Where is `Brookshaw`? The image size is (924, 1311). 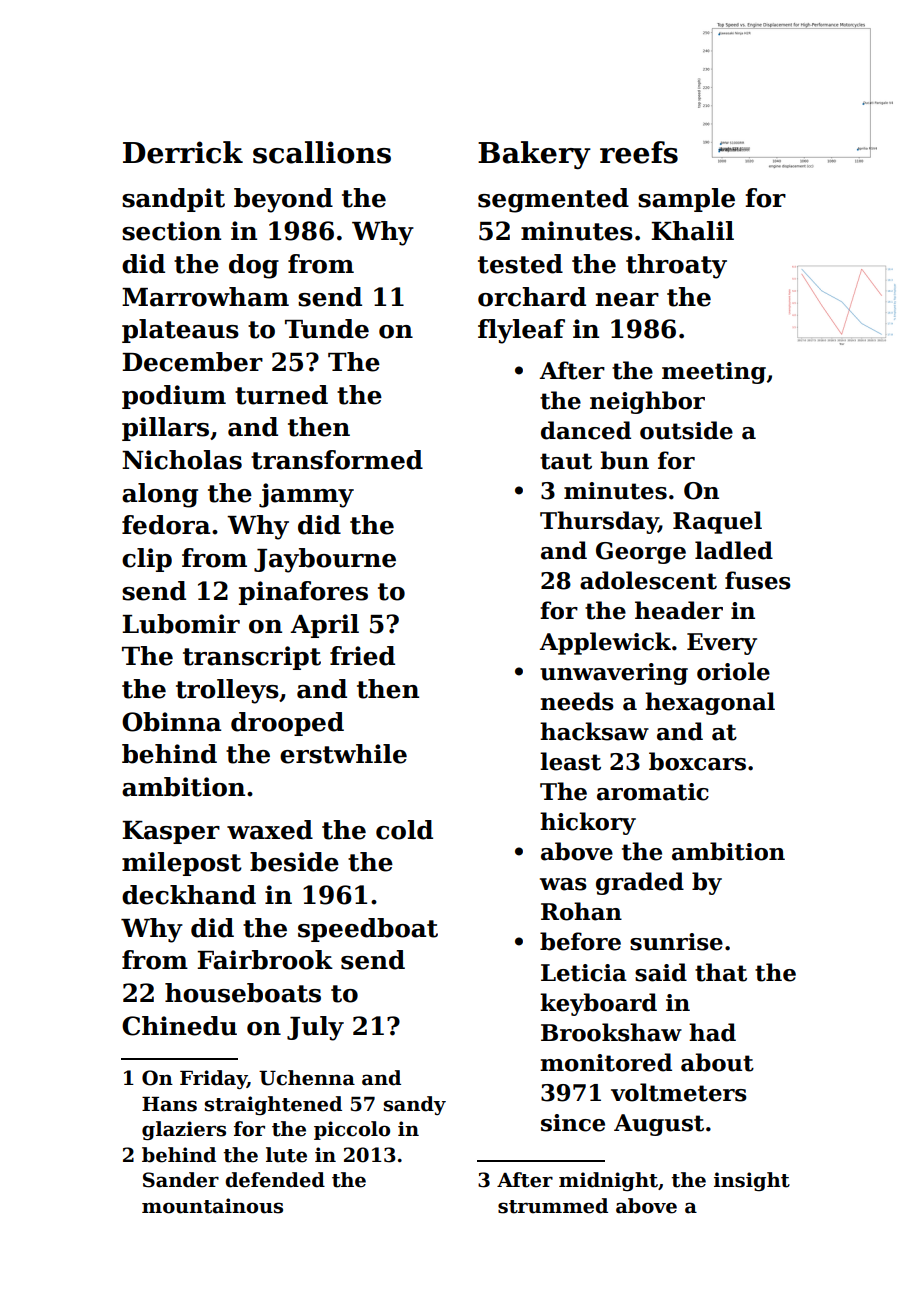 Brookshaw is located at coordinates (611, 1032).
